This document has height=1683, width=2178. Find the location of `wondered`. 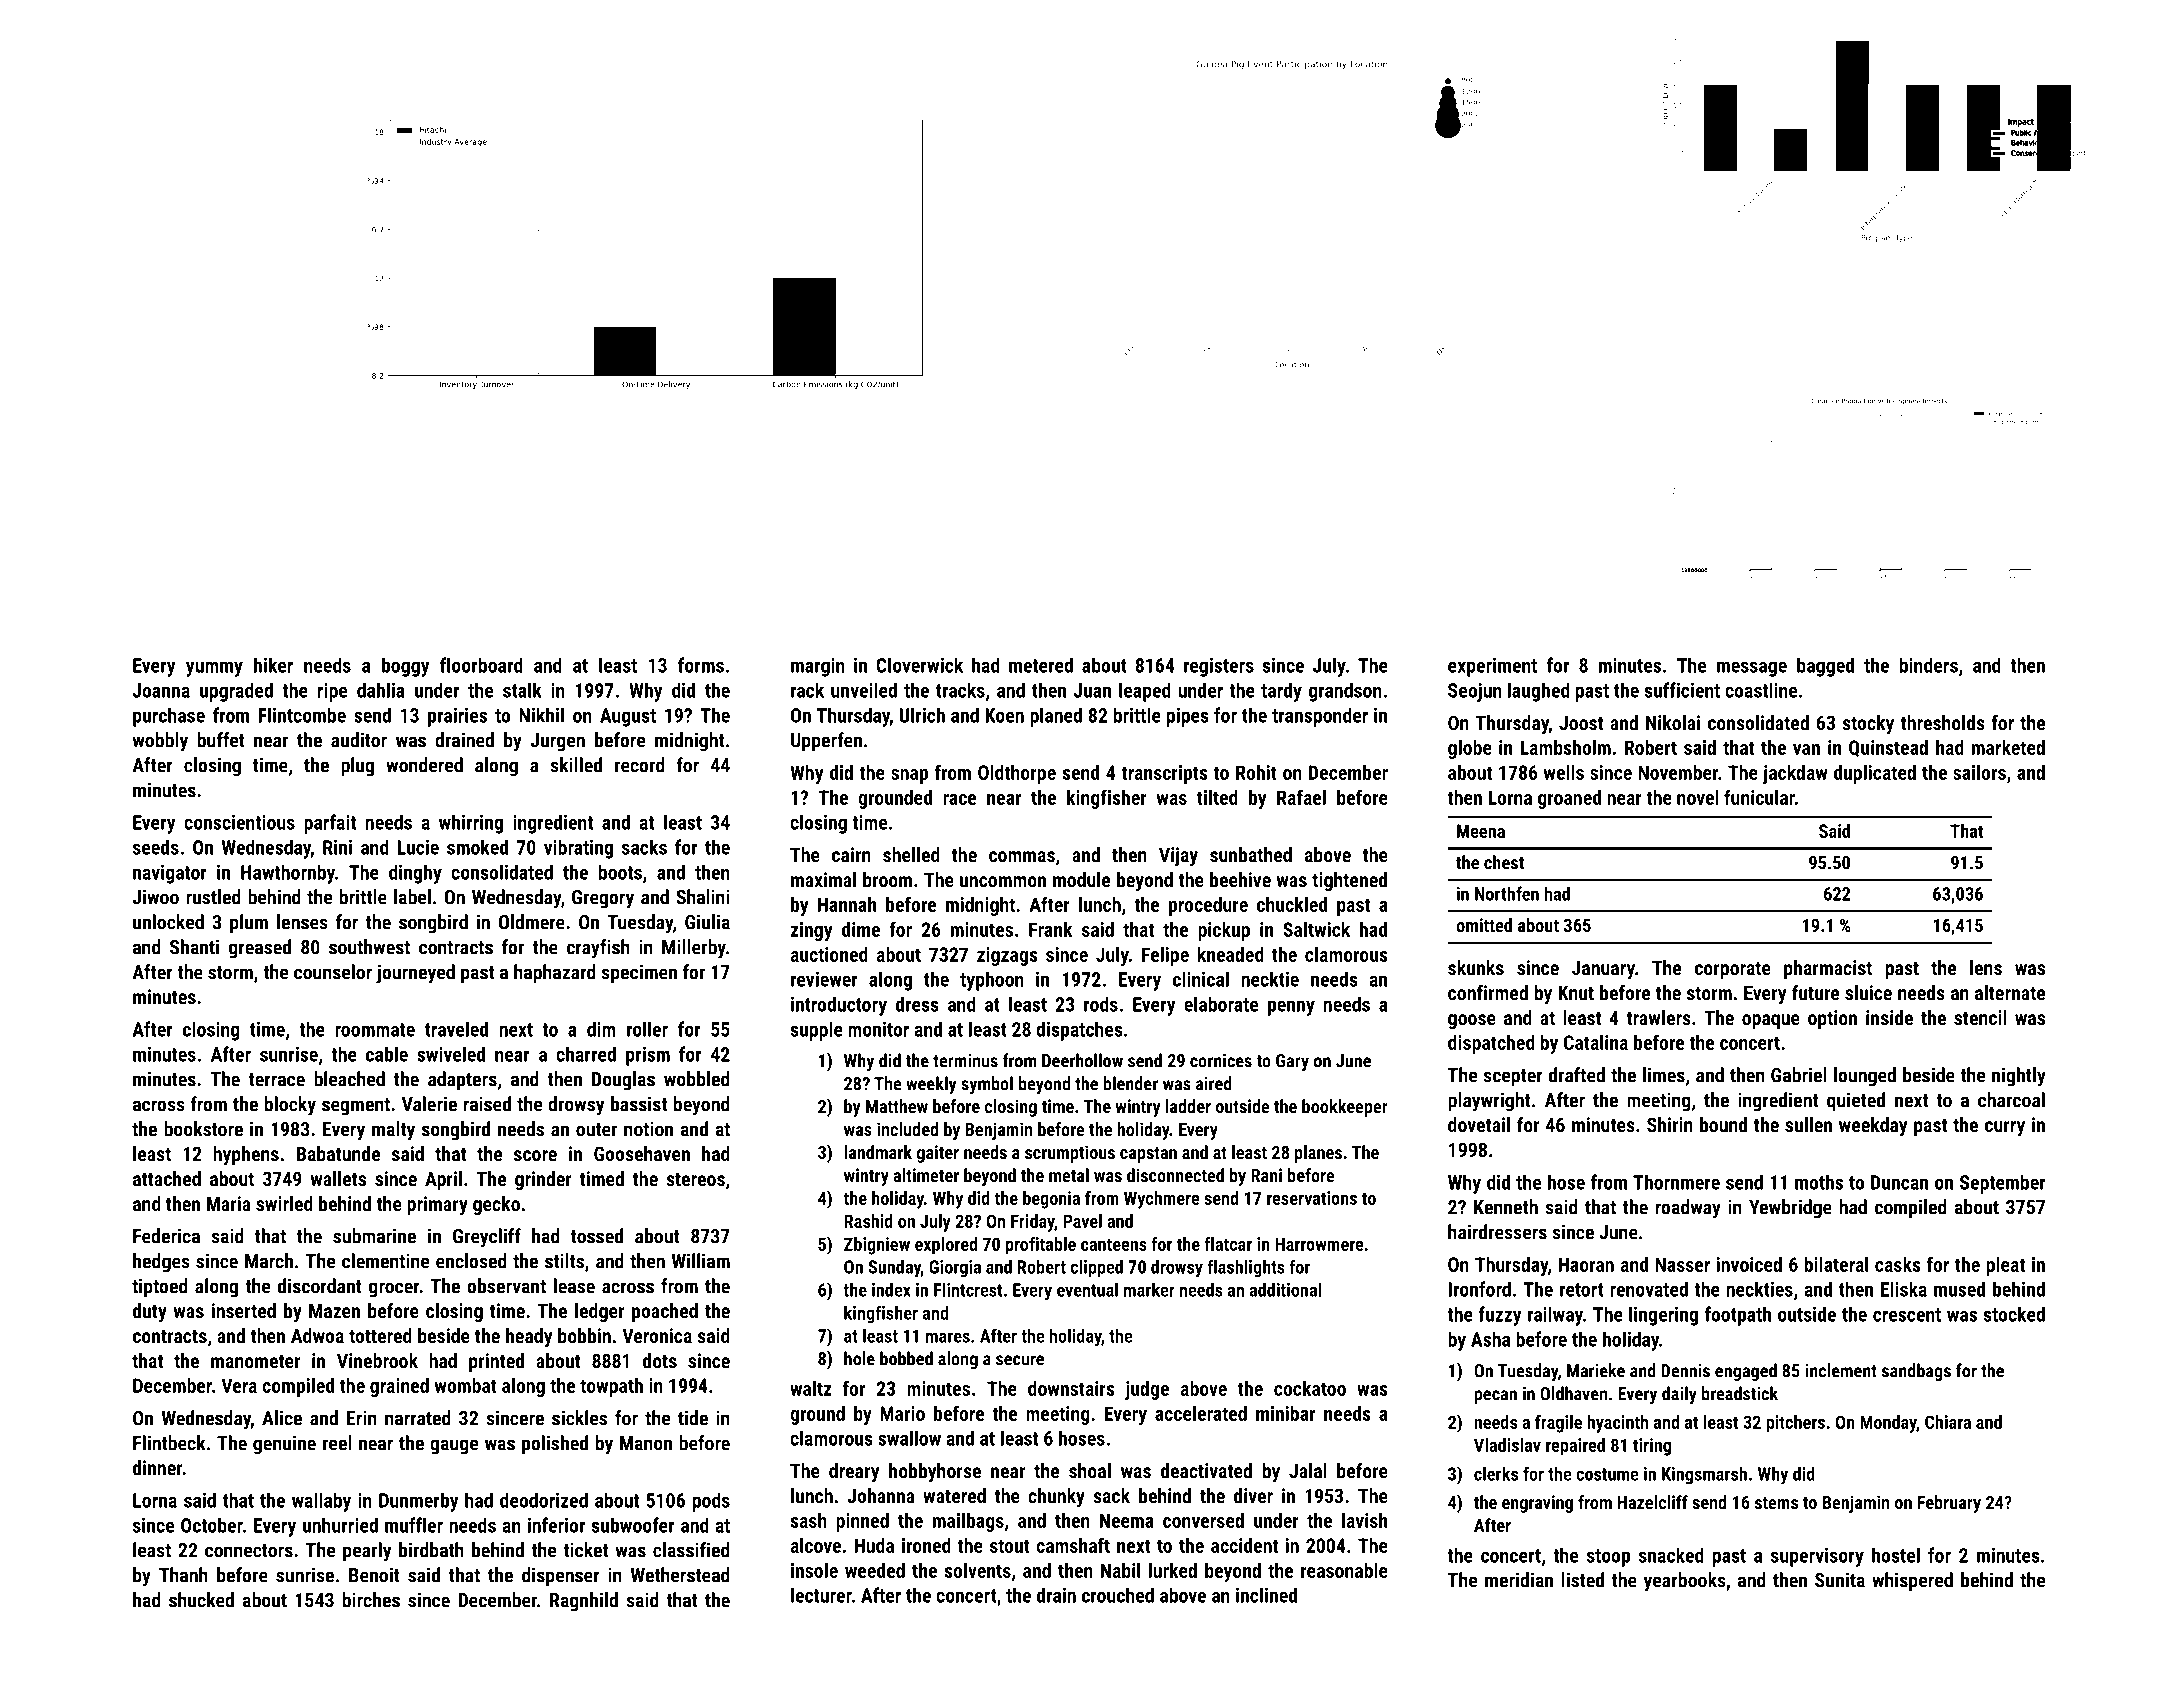

wondered is located at coordinates (424, 765).
